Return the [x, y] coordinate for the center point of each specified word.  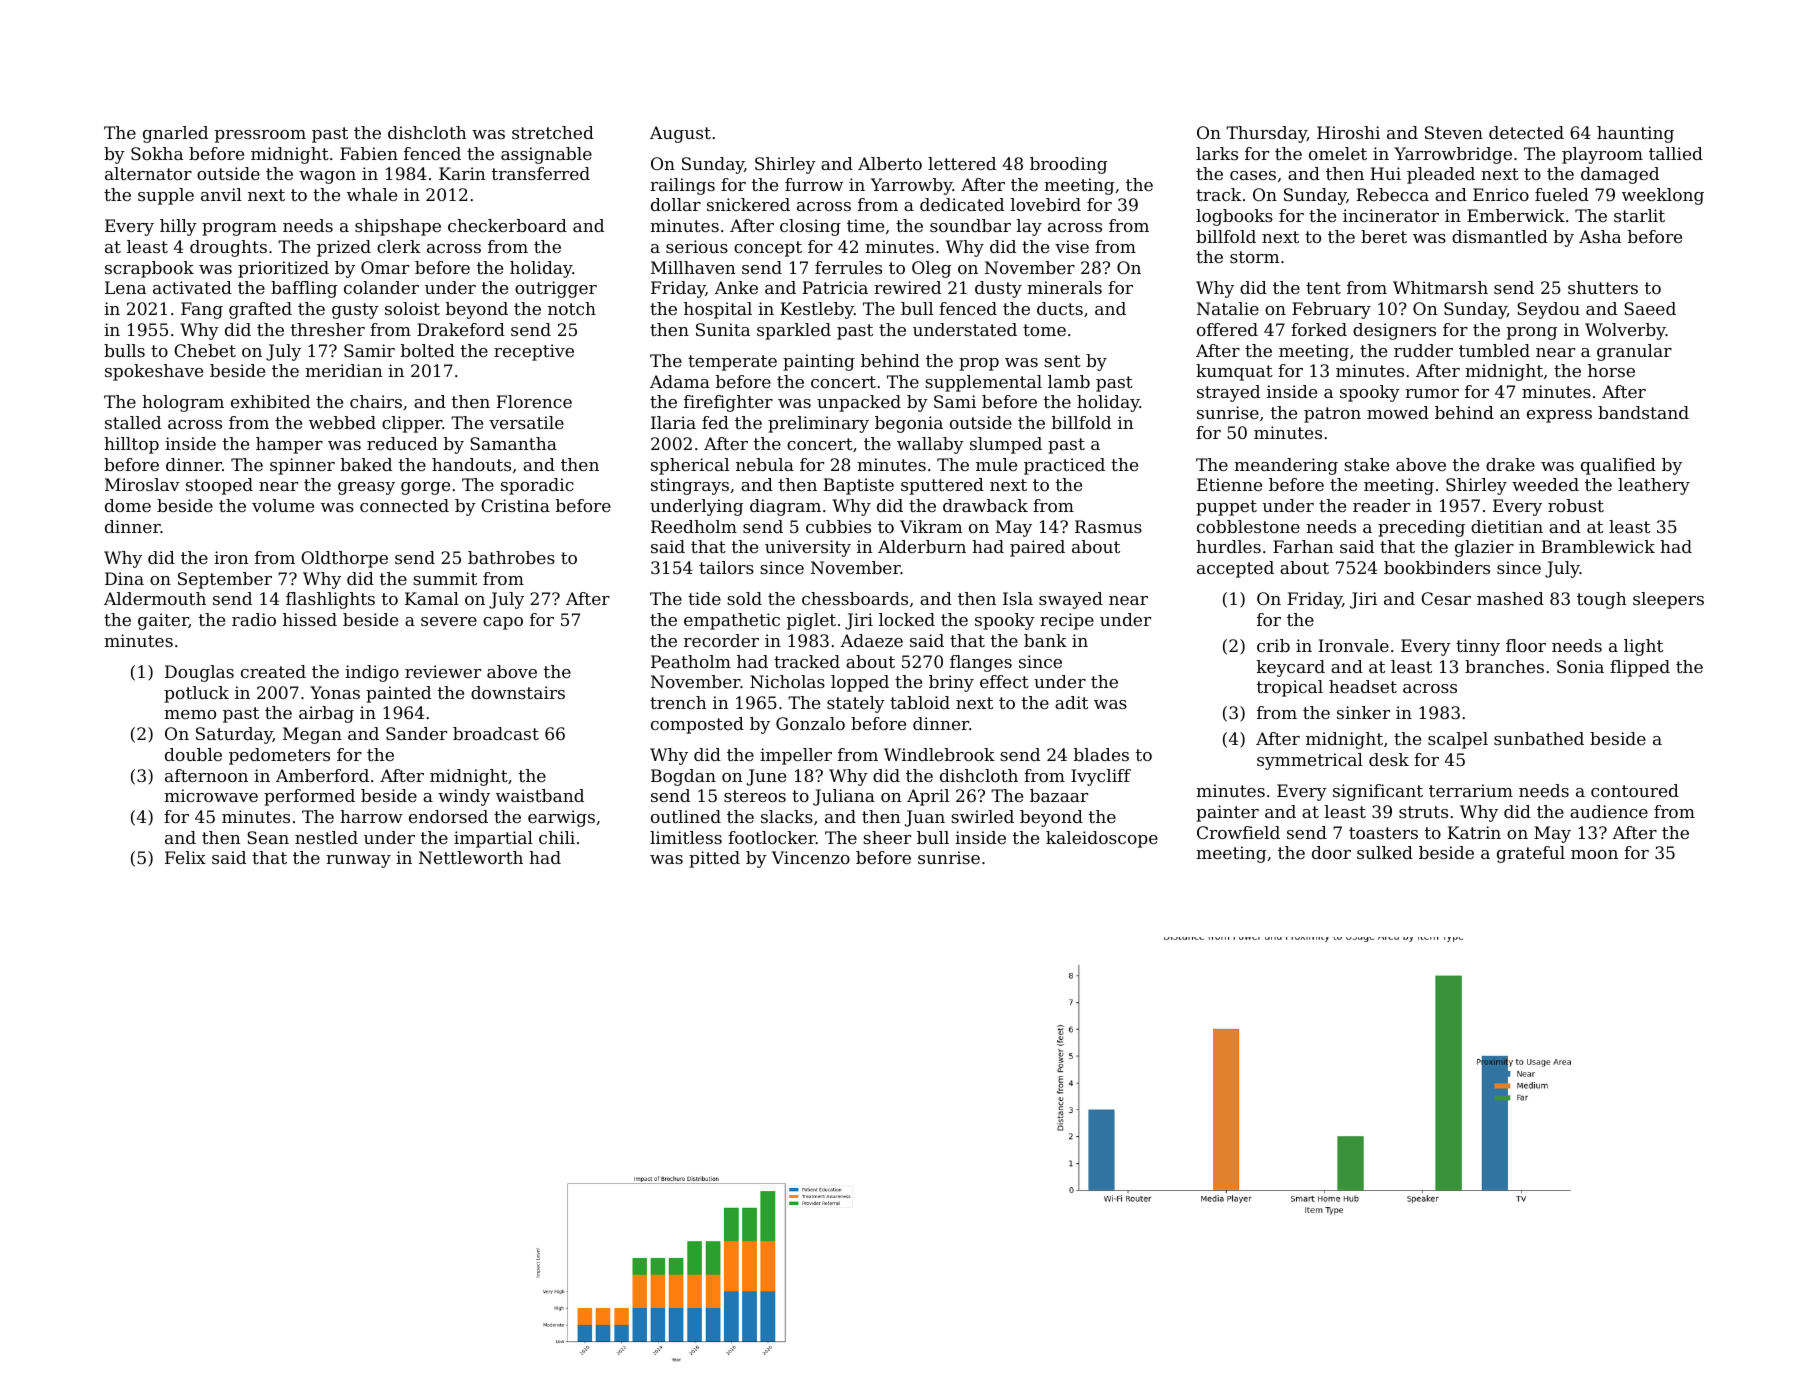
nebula [765, 464]
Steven [1454, 132]
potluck [196, 694]
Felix [185, 857]
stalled [133, 422]
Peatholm [691, 661]
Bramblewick [1598, 546]
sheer [887, 837]
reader [1381, 505]
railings [682, 186]
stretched [553, 132]
